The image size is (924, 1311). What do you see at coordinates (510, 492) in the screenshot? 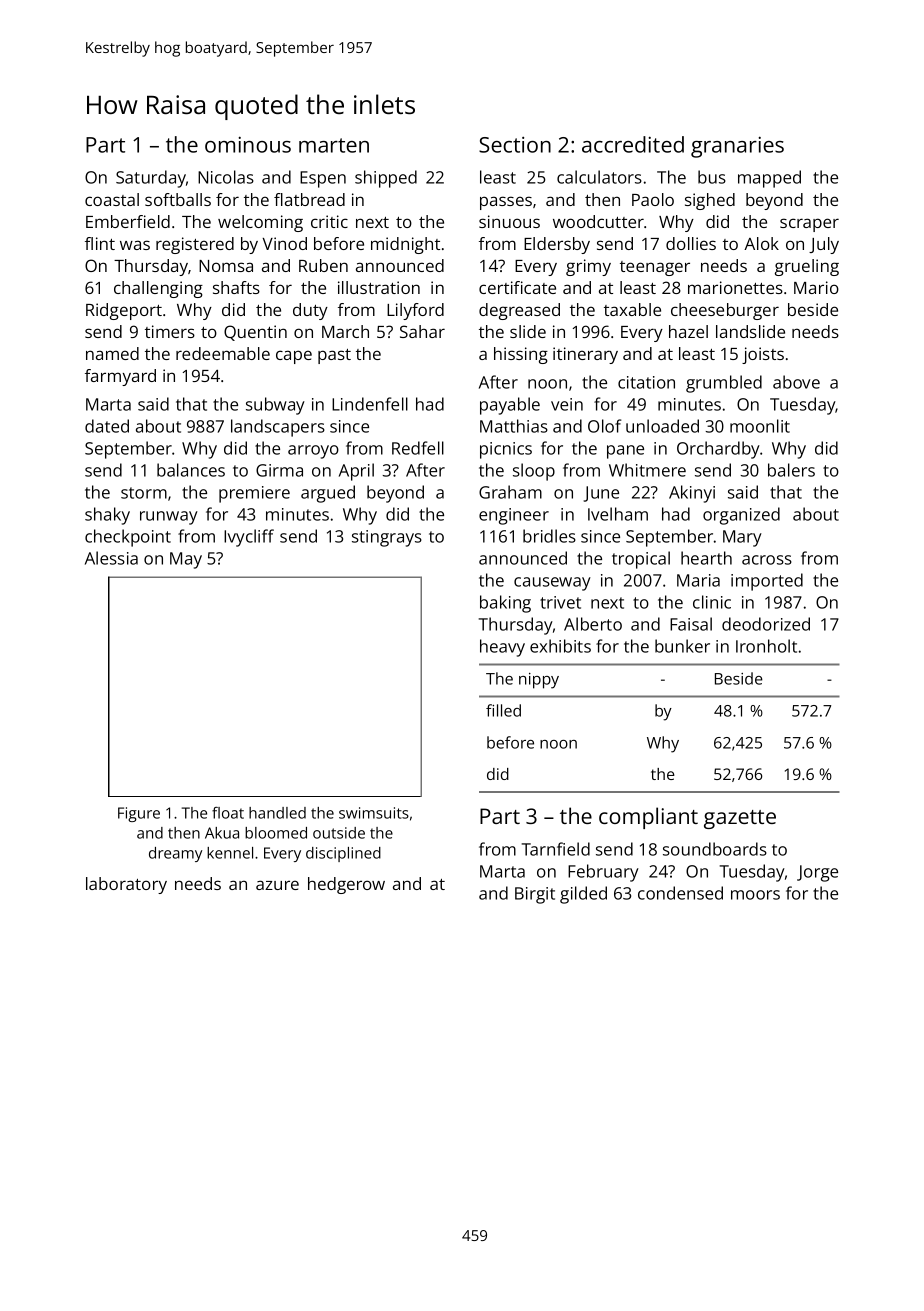
I see `Graham` at bounding box center [510, 492].
